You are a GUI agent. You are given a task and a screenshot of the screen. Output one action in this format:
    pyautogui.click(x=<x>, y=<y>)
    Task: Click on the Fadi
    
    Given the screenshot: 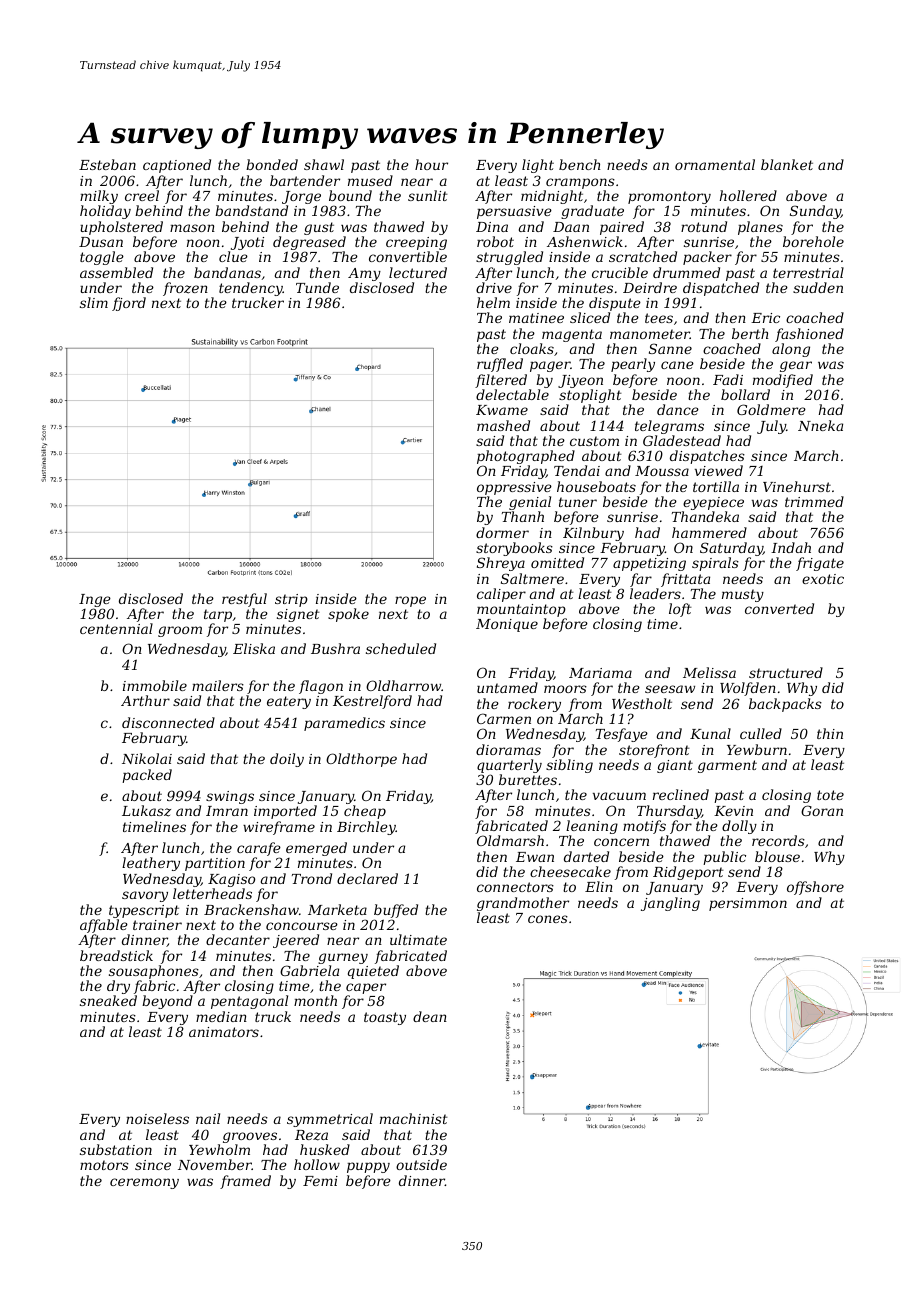 What is the action you would take?
    pyautogui.click(x=728, y=379)
